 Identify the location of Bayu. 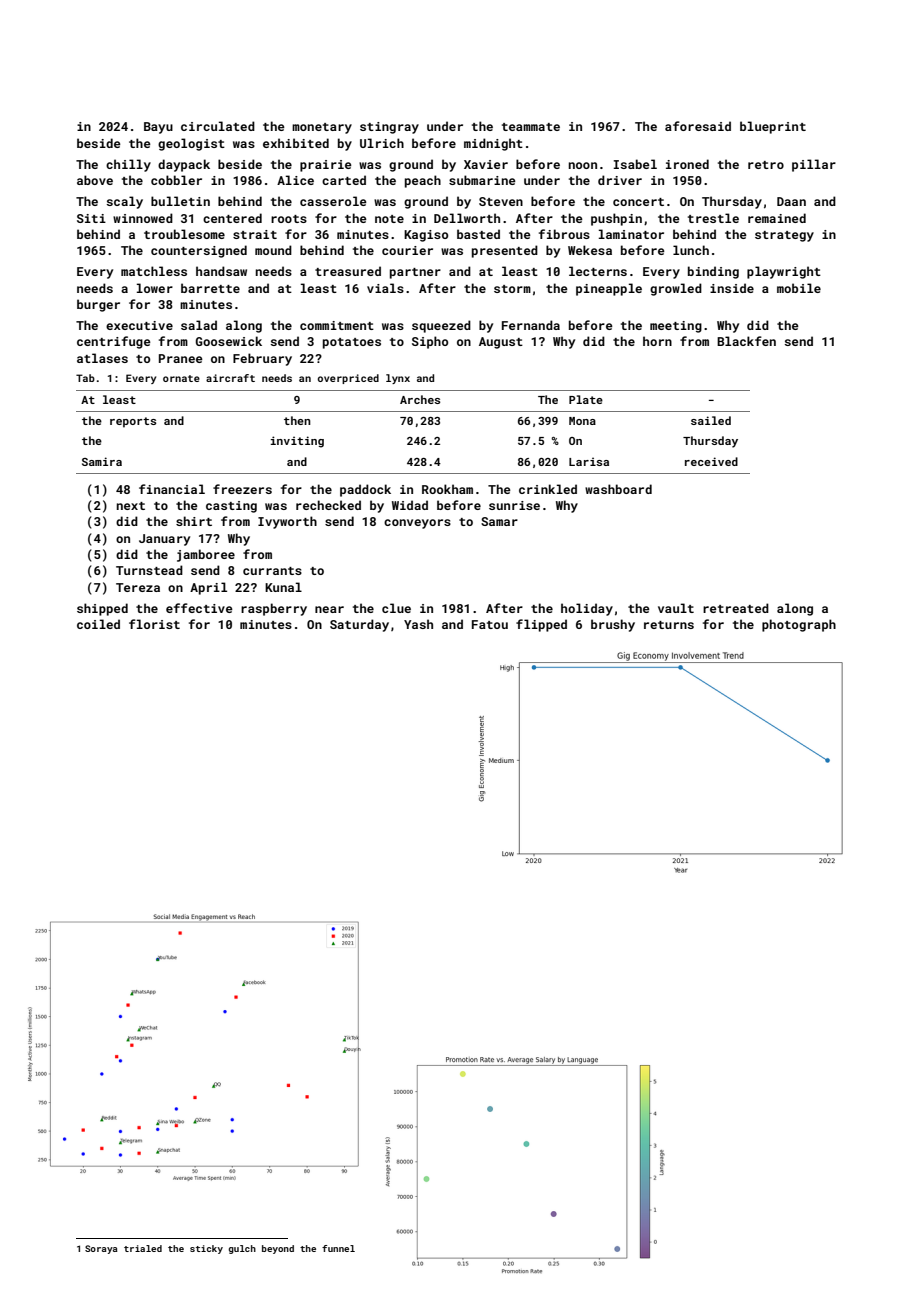
(158, 128).
